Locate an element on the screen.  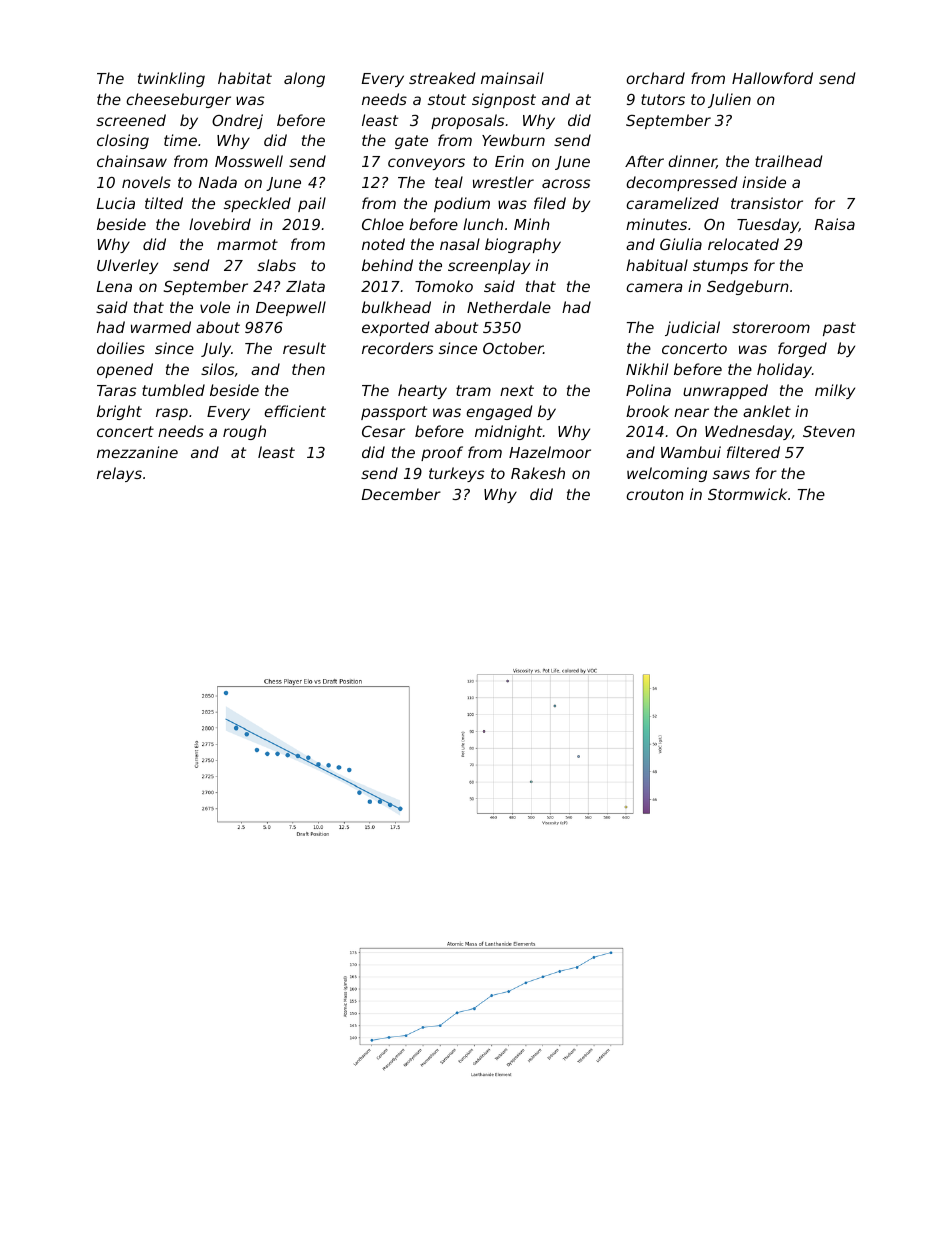
past is located at coordinates (839, 329).
